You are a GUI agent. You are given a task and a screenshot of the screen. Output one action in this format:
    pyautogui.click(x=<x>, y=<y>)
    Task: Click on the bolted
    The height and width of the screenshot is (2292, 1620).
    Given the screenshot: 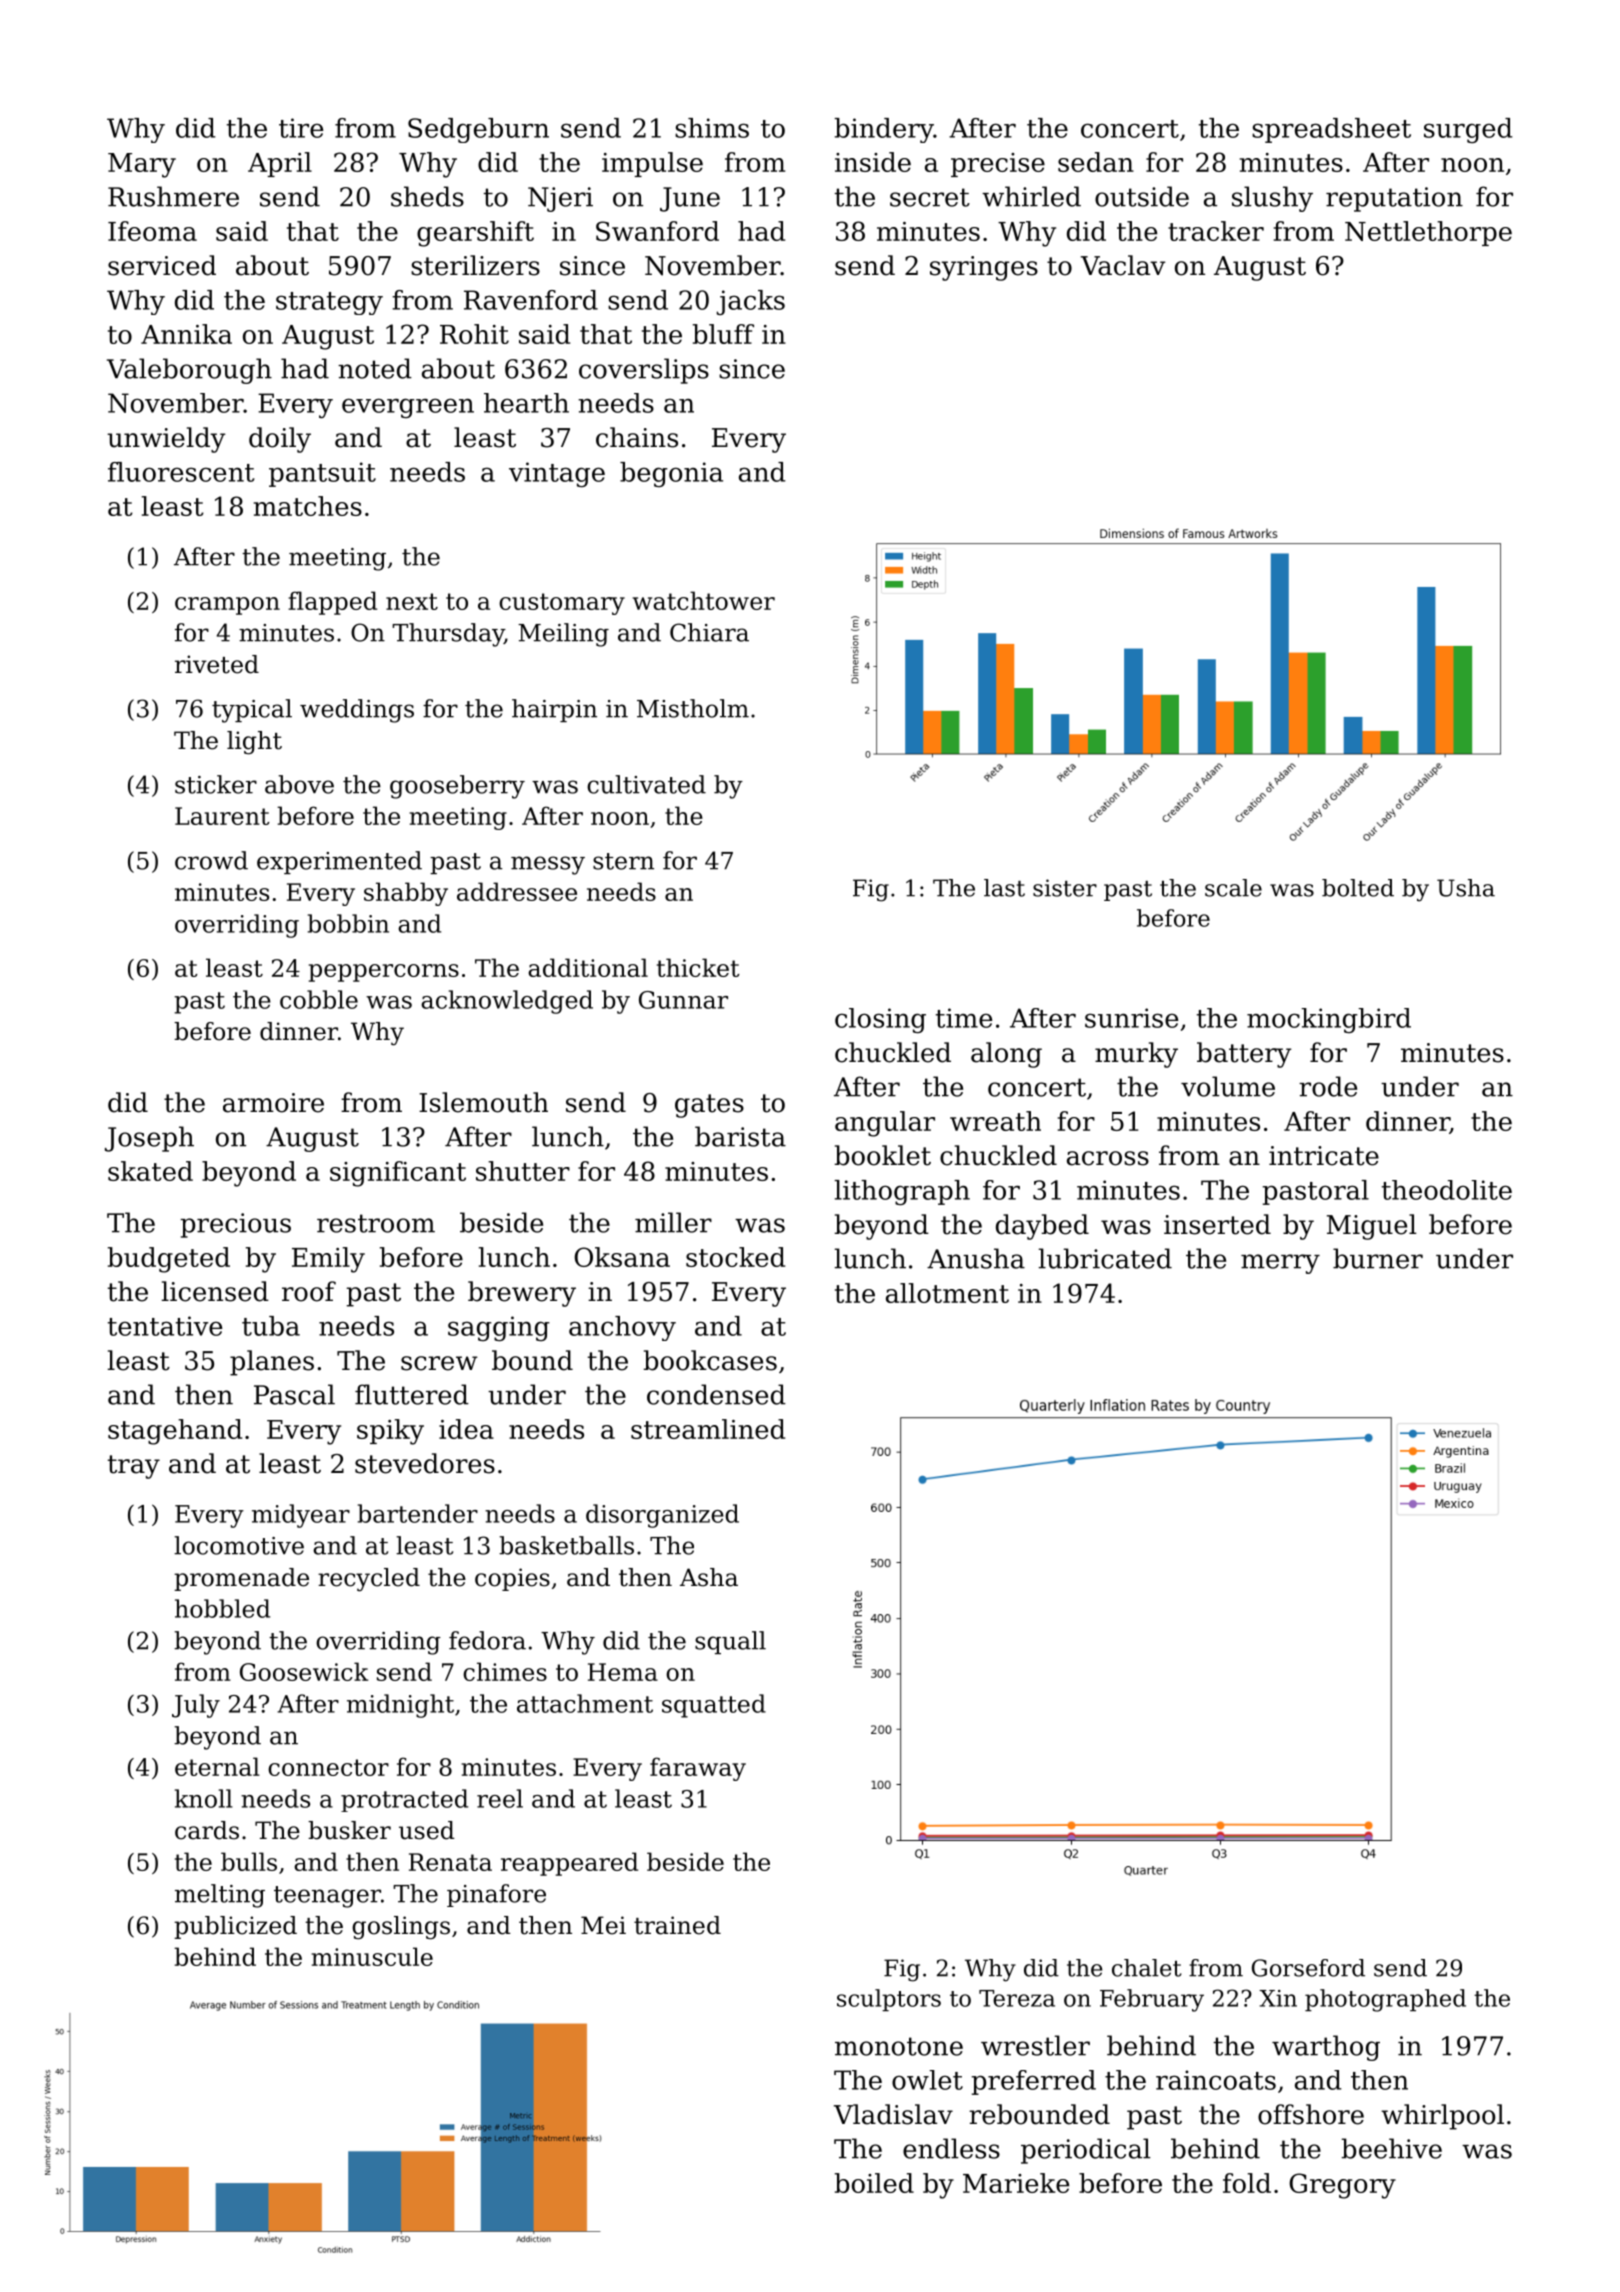 What is the action you would take?
    pyautogui.click(x=1358, y=888)
